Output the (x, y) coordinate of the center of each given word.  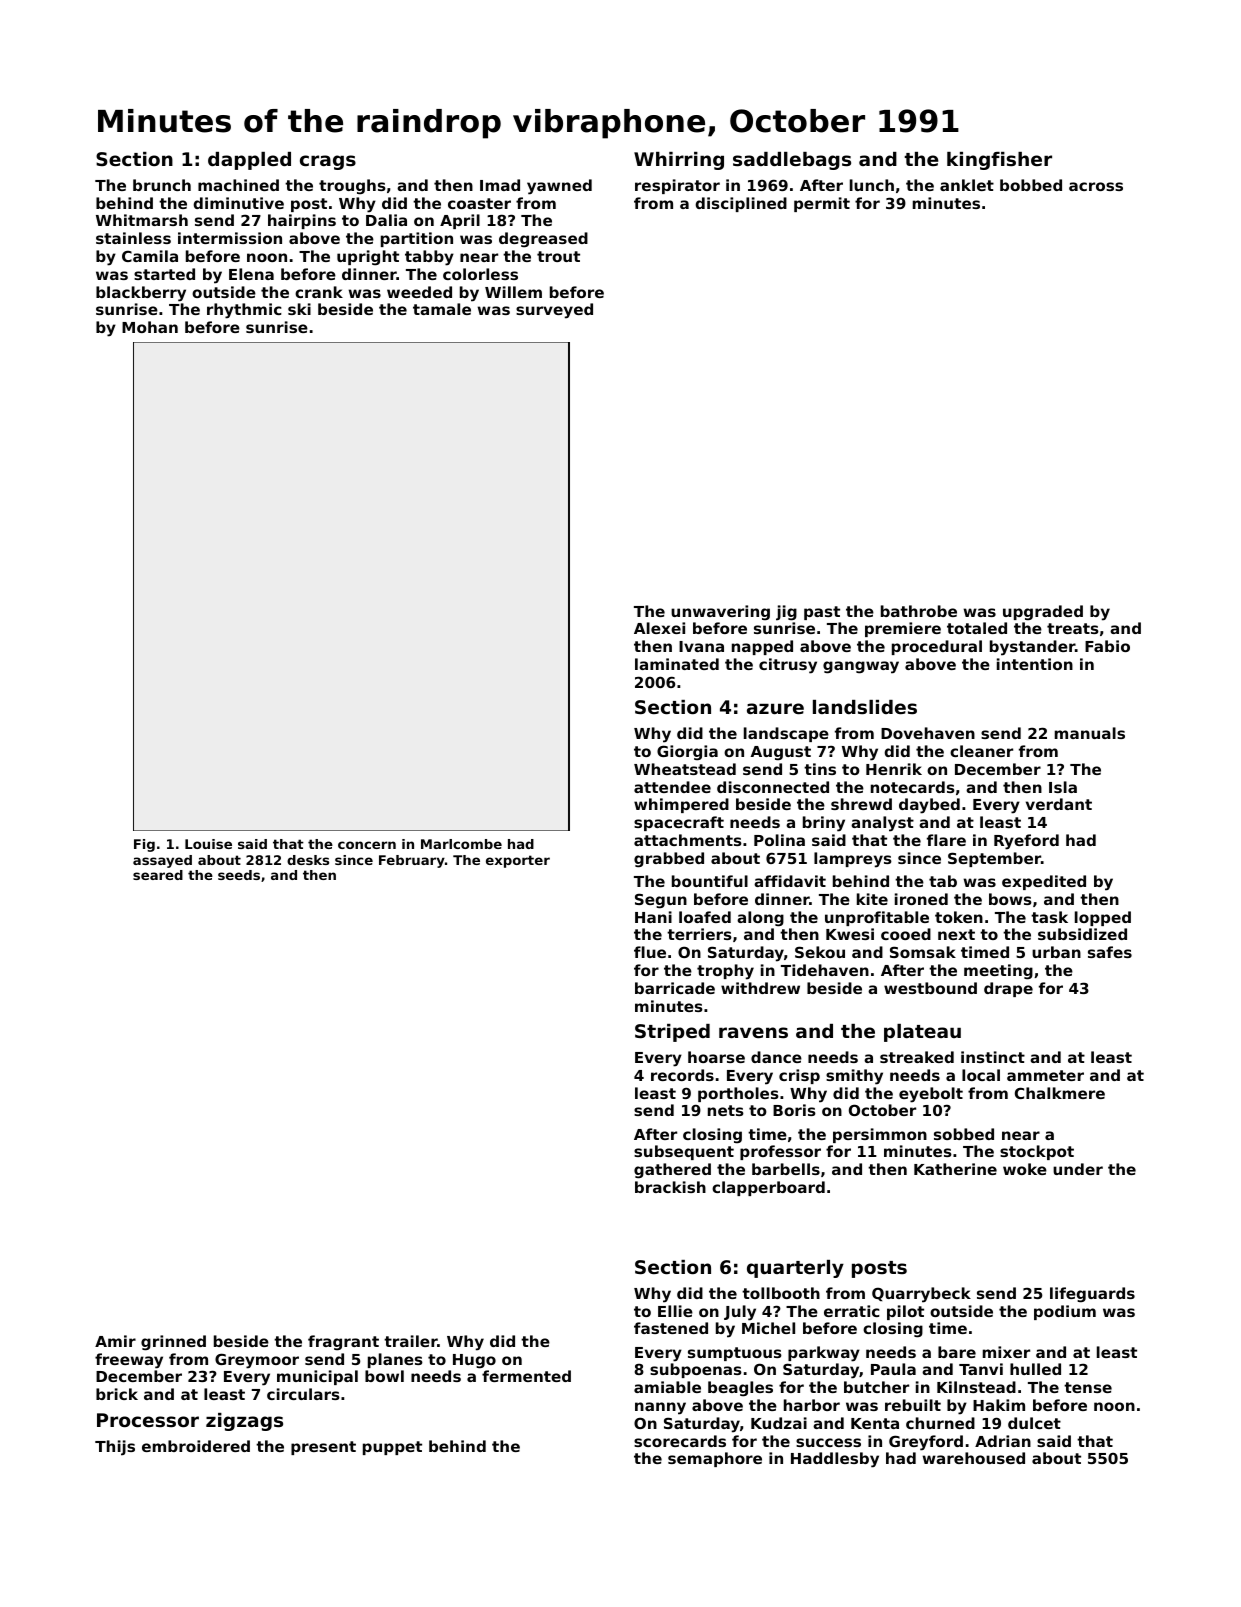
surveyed (554, 311)
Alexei (659, 628)
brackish (670, 1187)
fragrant (343, 1343)
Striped (672, 1033)
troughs (352, 187)
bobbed (1031, 185)
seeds (239, 875)
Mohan (150, 327)
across (1096, 186)
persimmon (880, 1135)
